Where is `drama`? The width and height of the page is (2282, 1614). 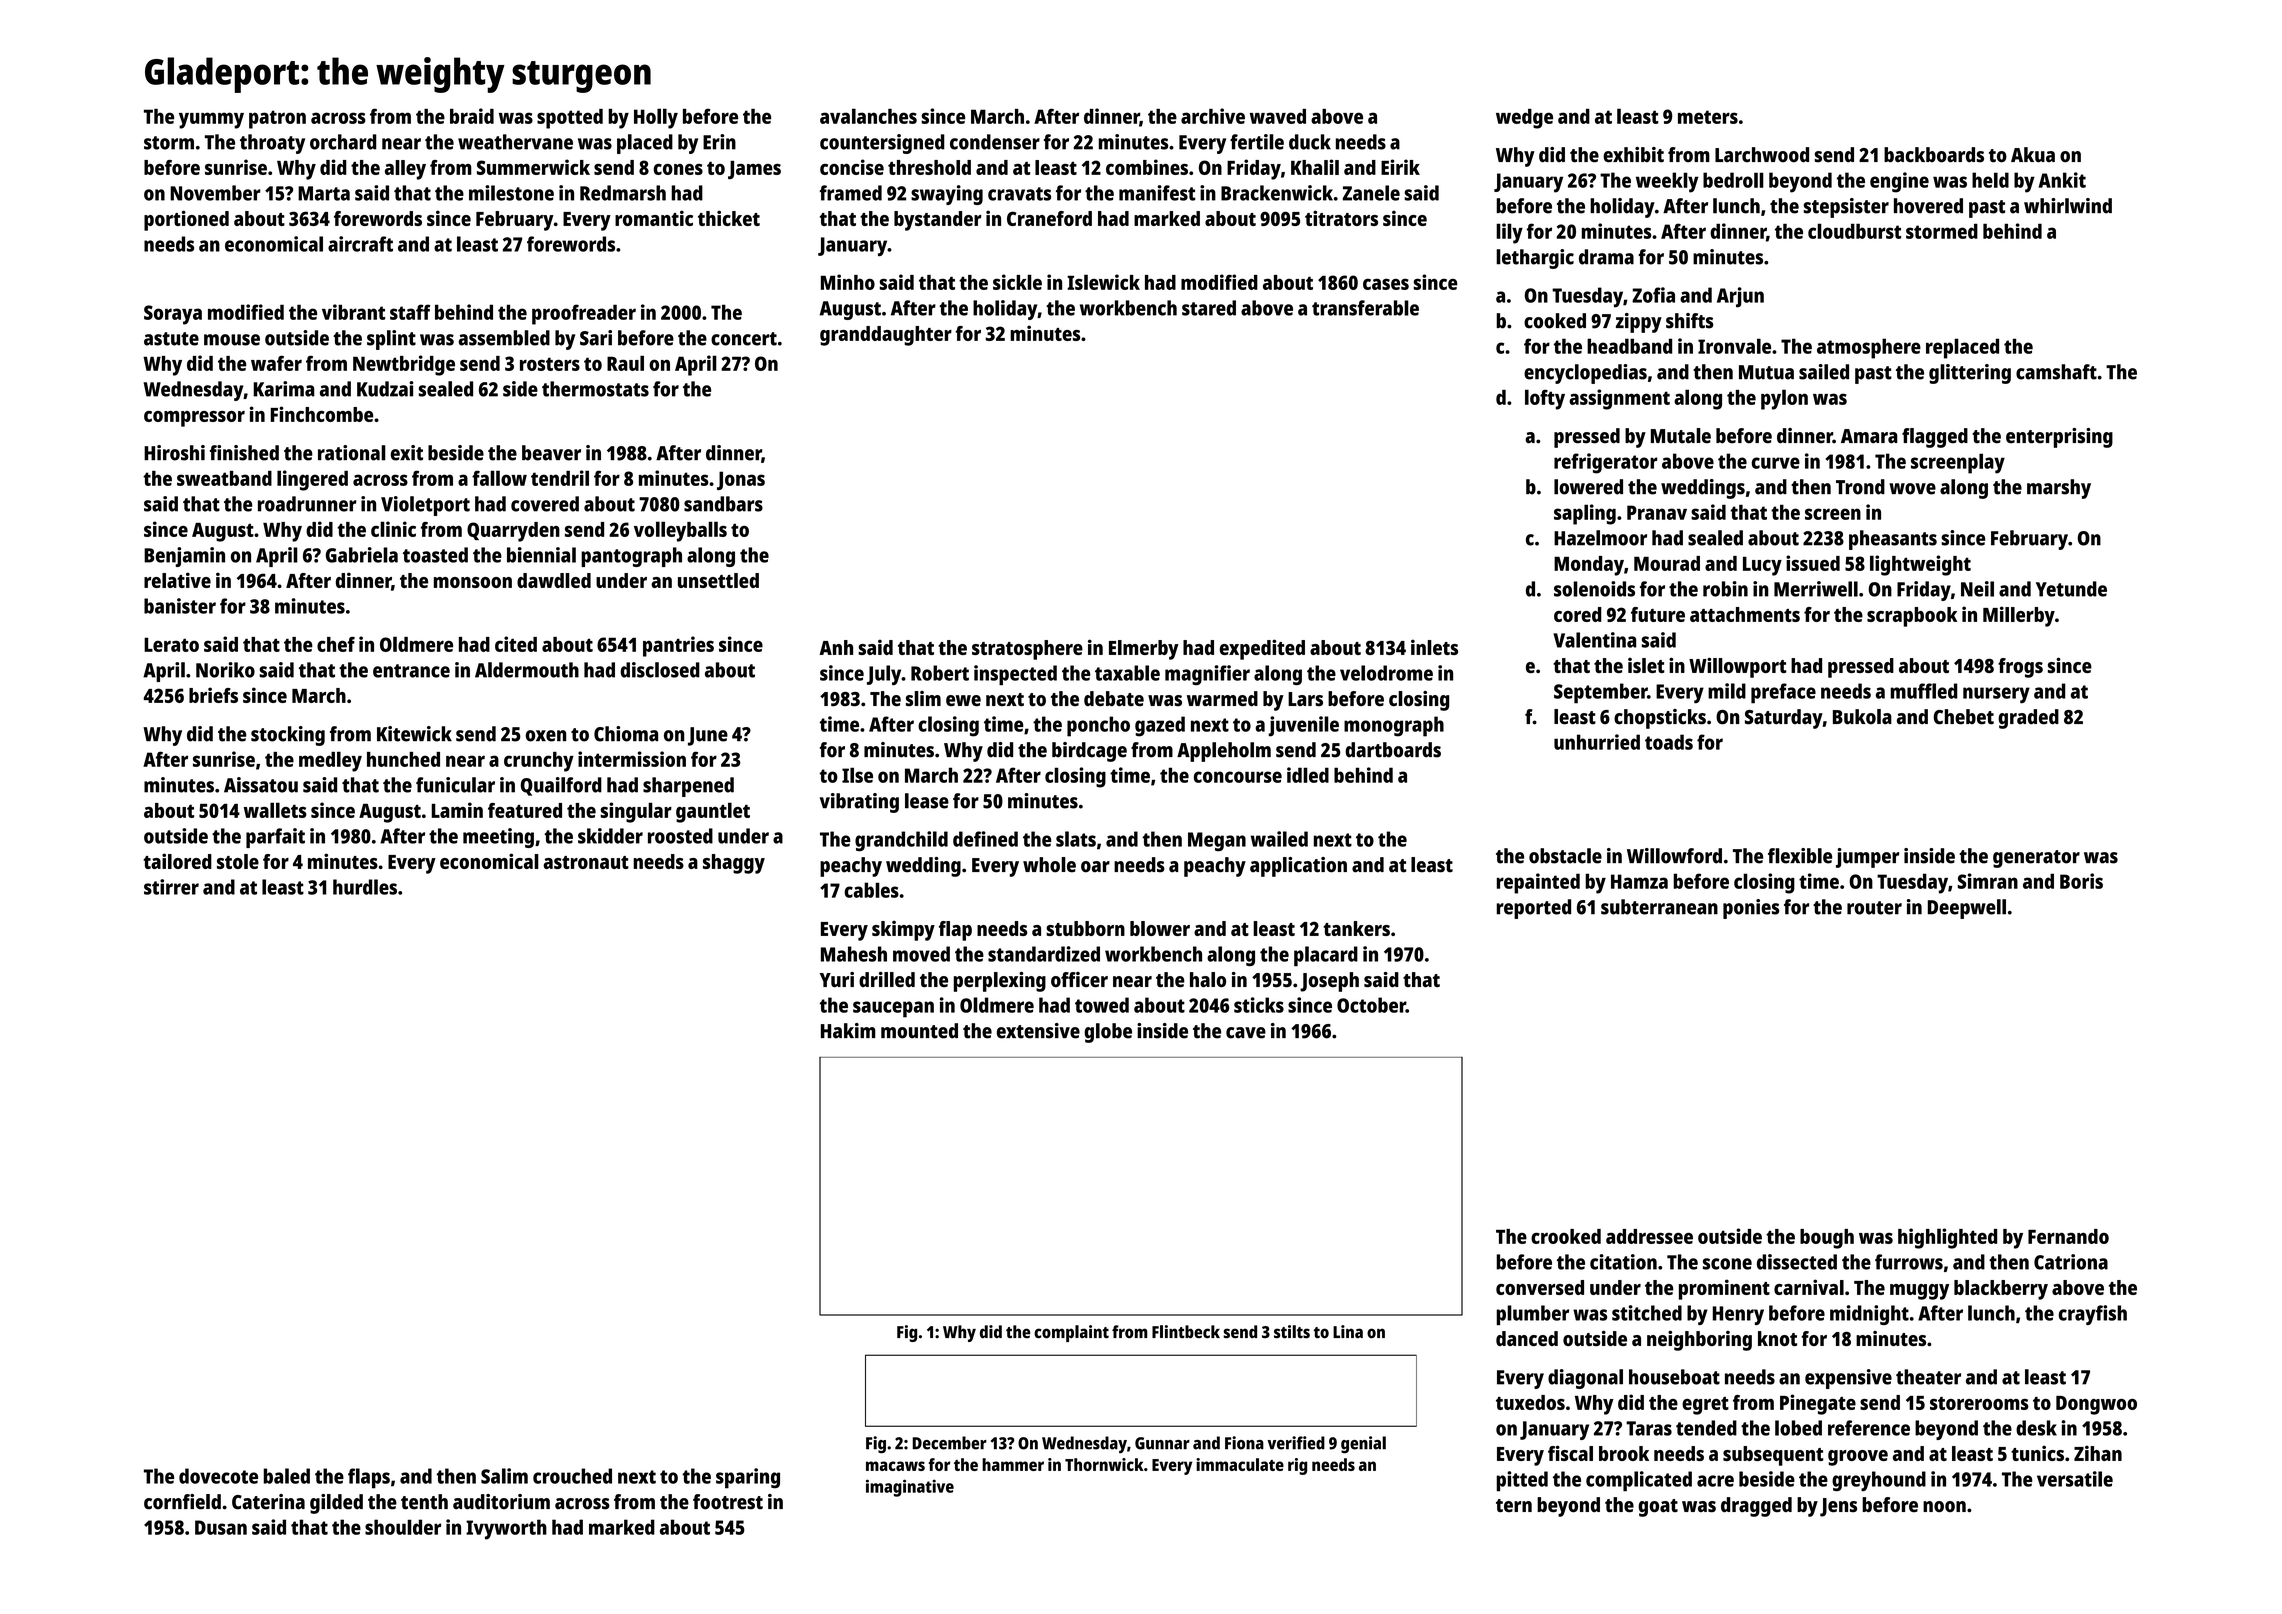
drama is located at coordinates (1606, 257).
